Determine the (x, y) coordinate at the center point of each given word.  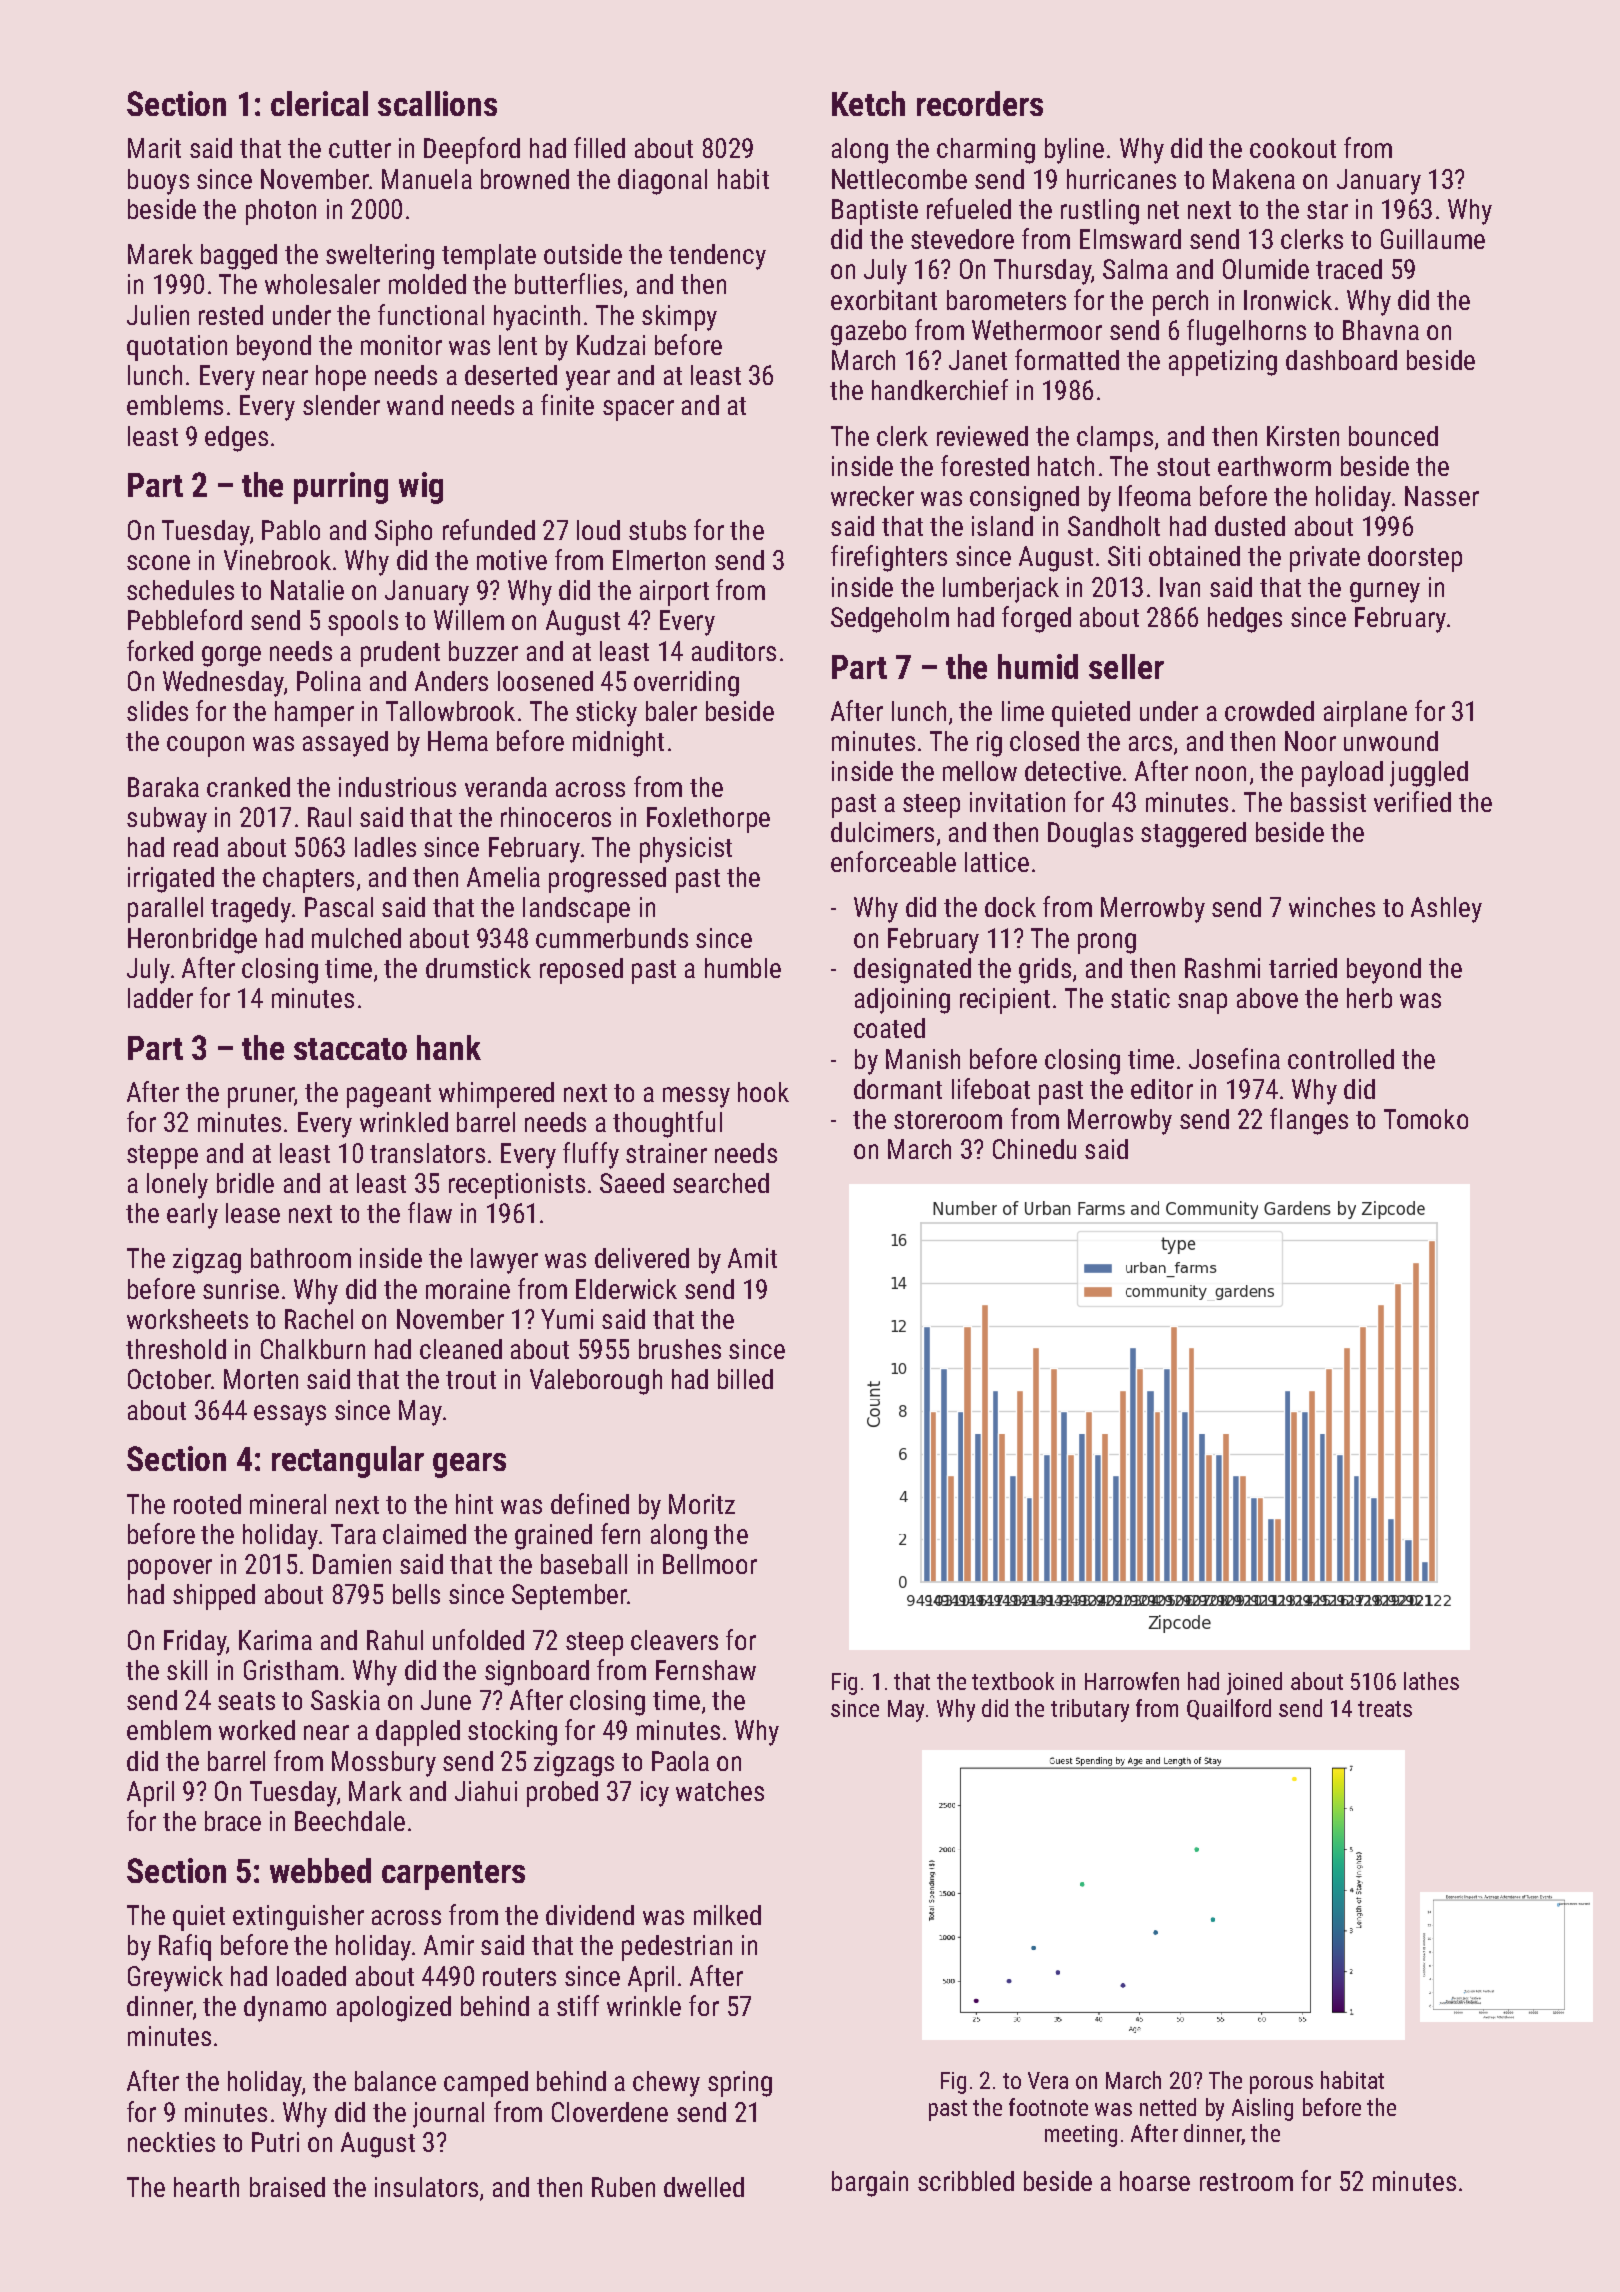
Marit (154, 148)
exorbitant (884, 300)
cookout (1293, 148)
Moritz (702, 1504)
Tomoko (1426, 1119)
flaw (430, 1212)
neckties (171, 2142)
